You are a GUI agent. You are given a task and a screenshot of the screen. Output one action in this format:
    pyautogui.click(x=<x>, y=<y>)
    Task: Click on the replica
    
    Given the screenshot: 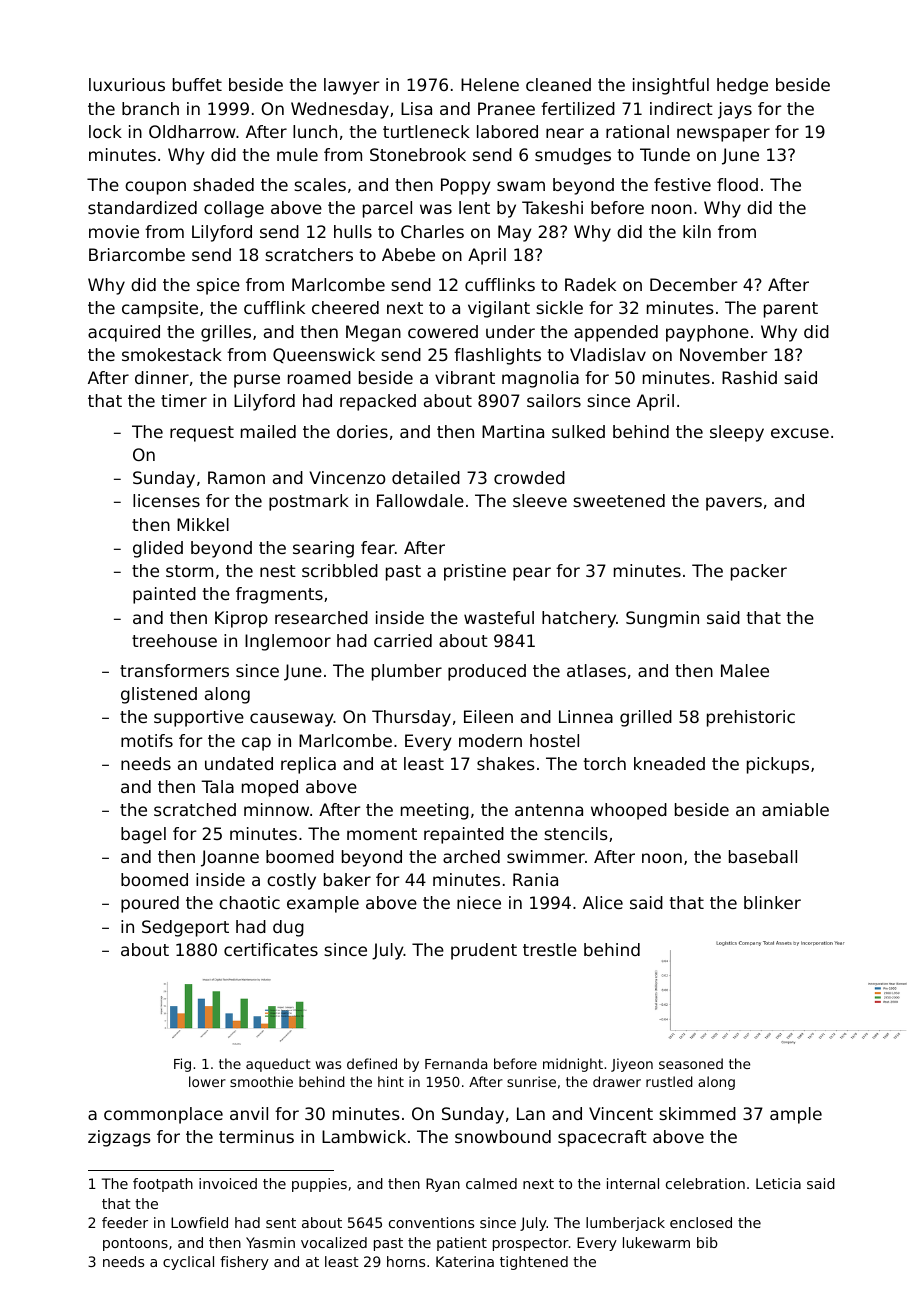 What is the action you would take?
    pyautogui.click(x=308, y=765)
